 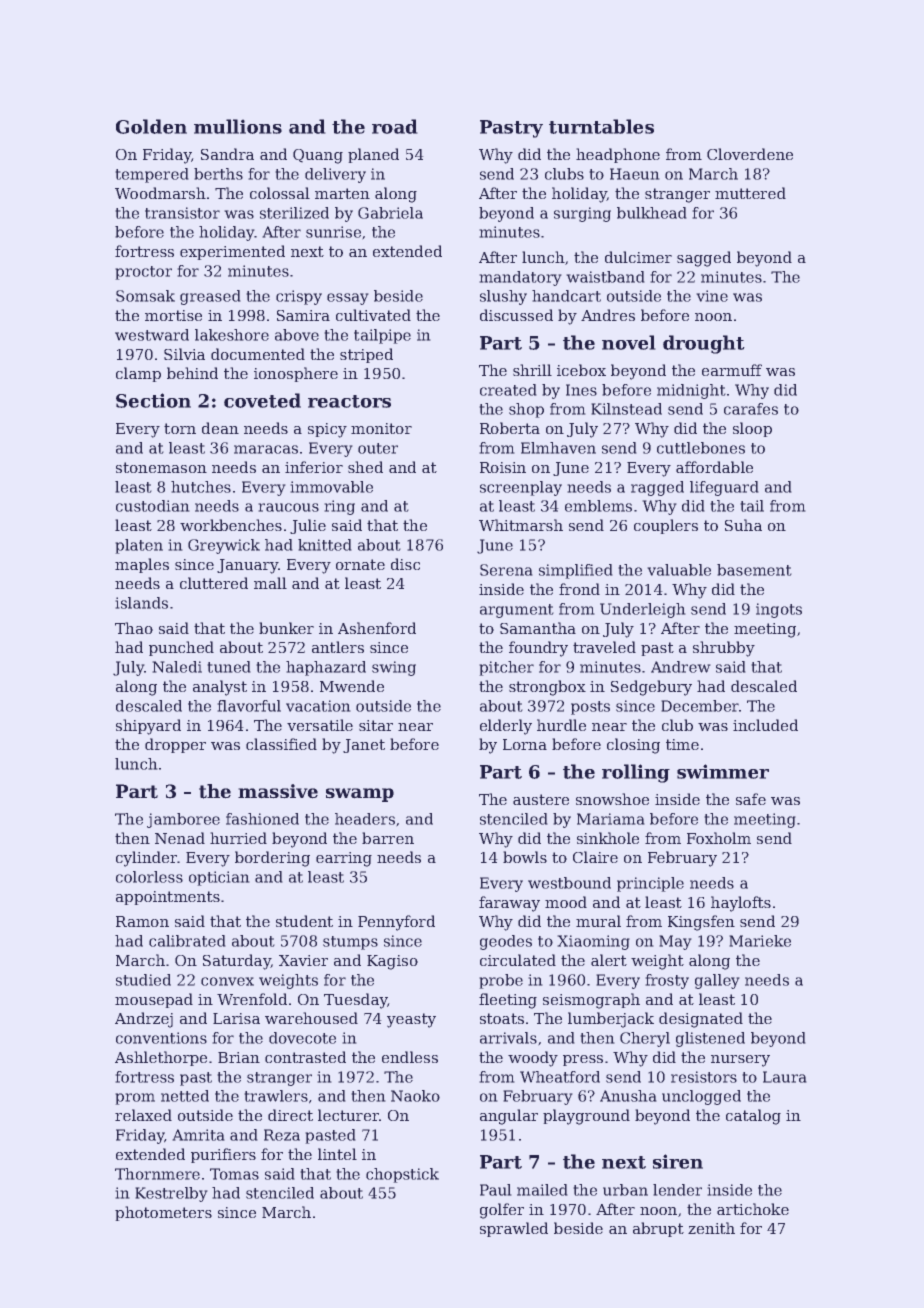 I want to click on sterilized, so click(x=294, y=213).
